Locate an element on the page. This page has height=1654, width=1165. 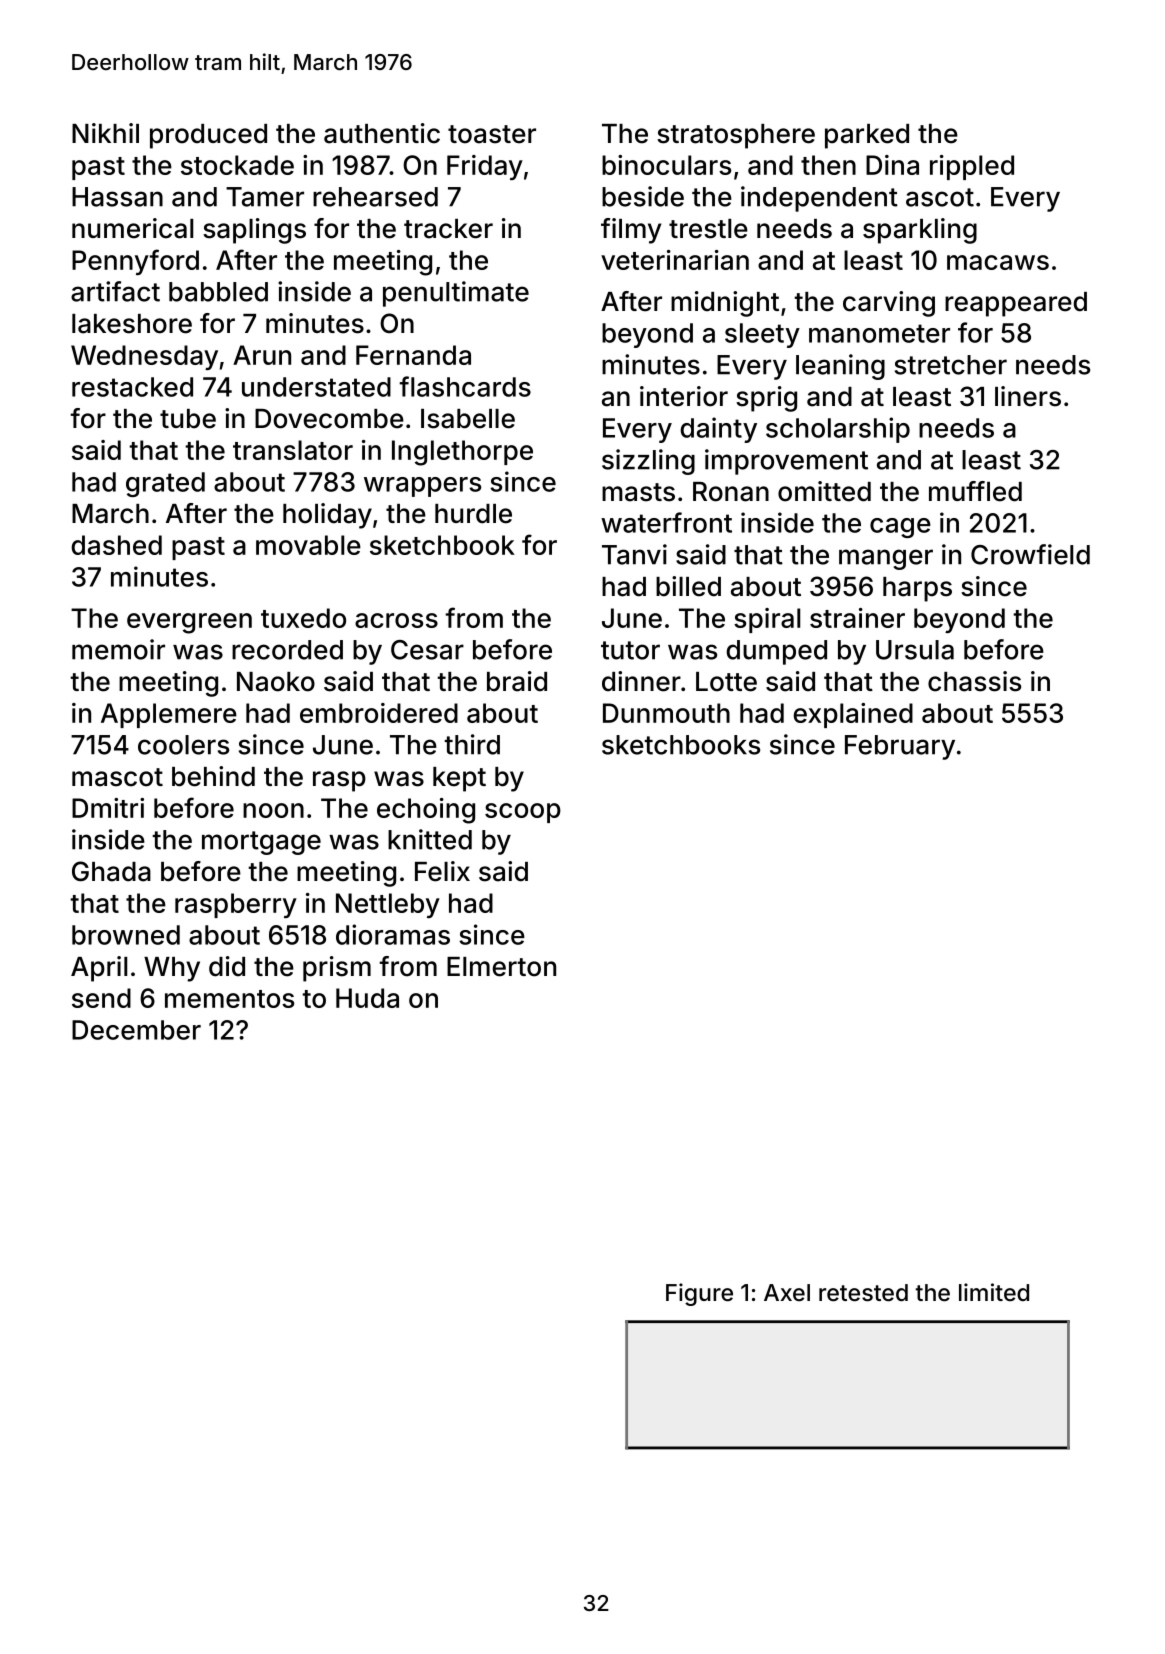
penultimate is located at coordinates (456, 294).
